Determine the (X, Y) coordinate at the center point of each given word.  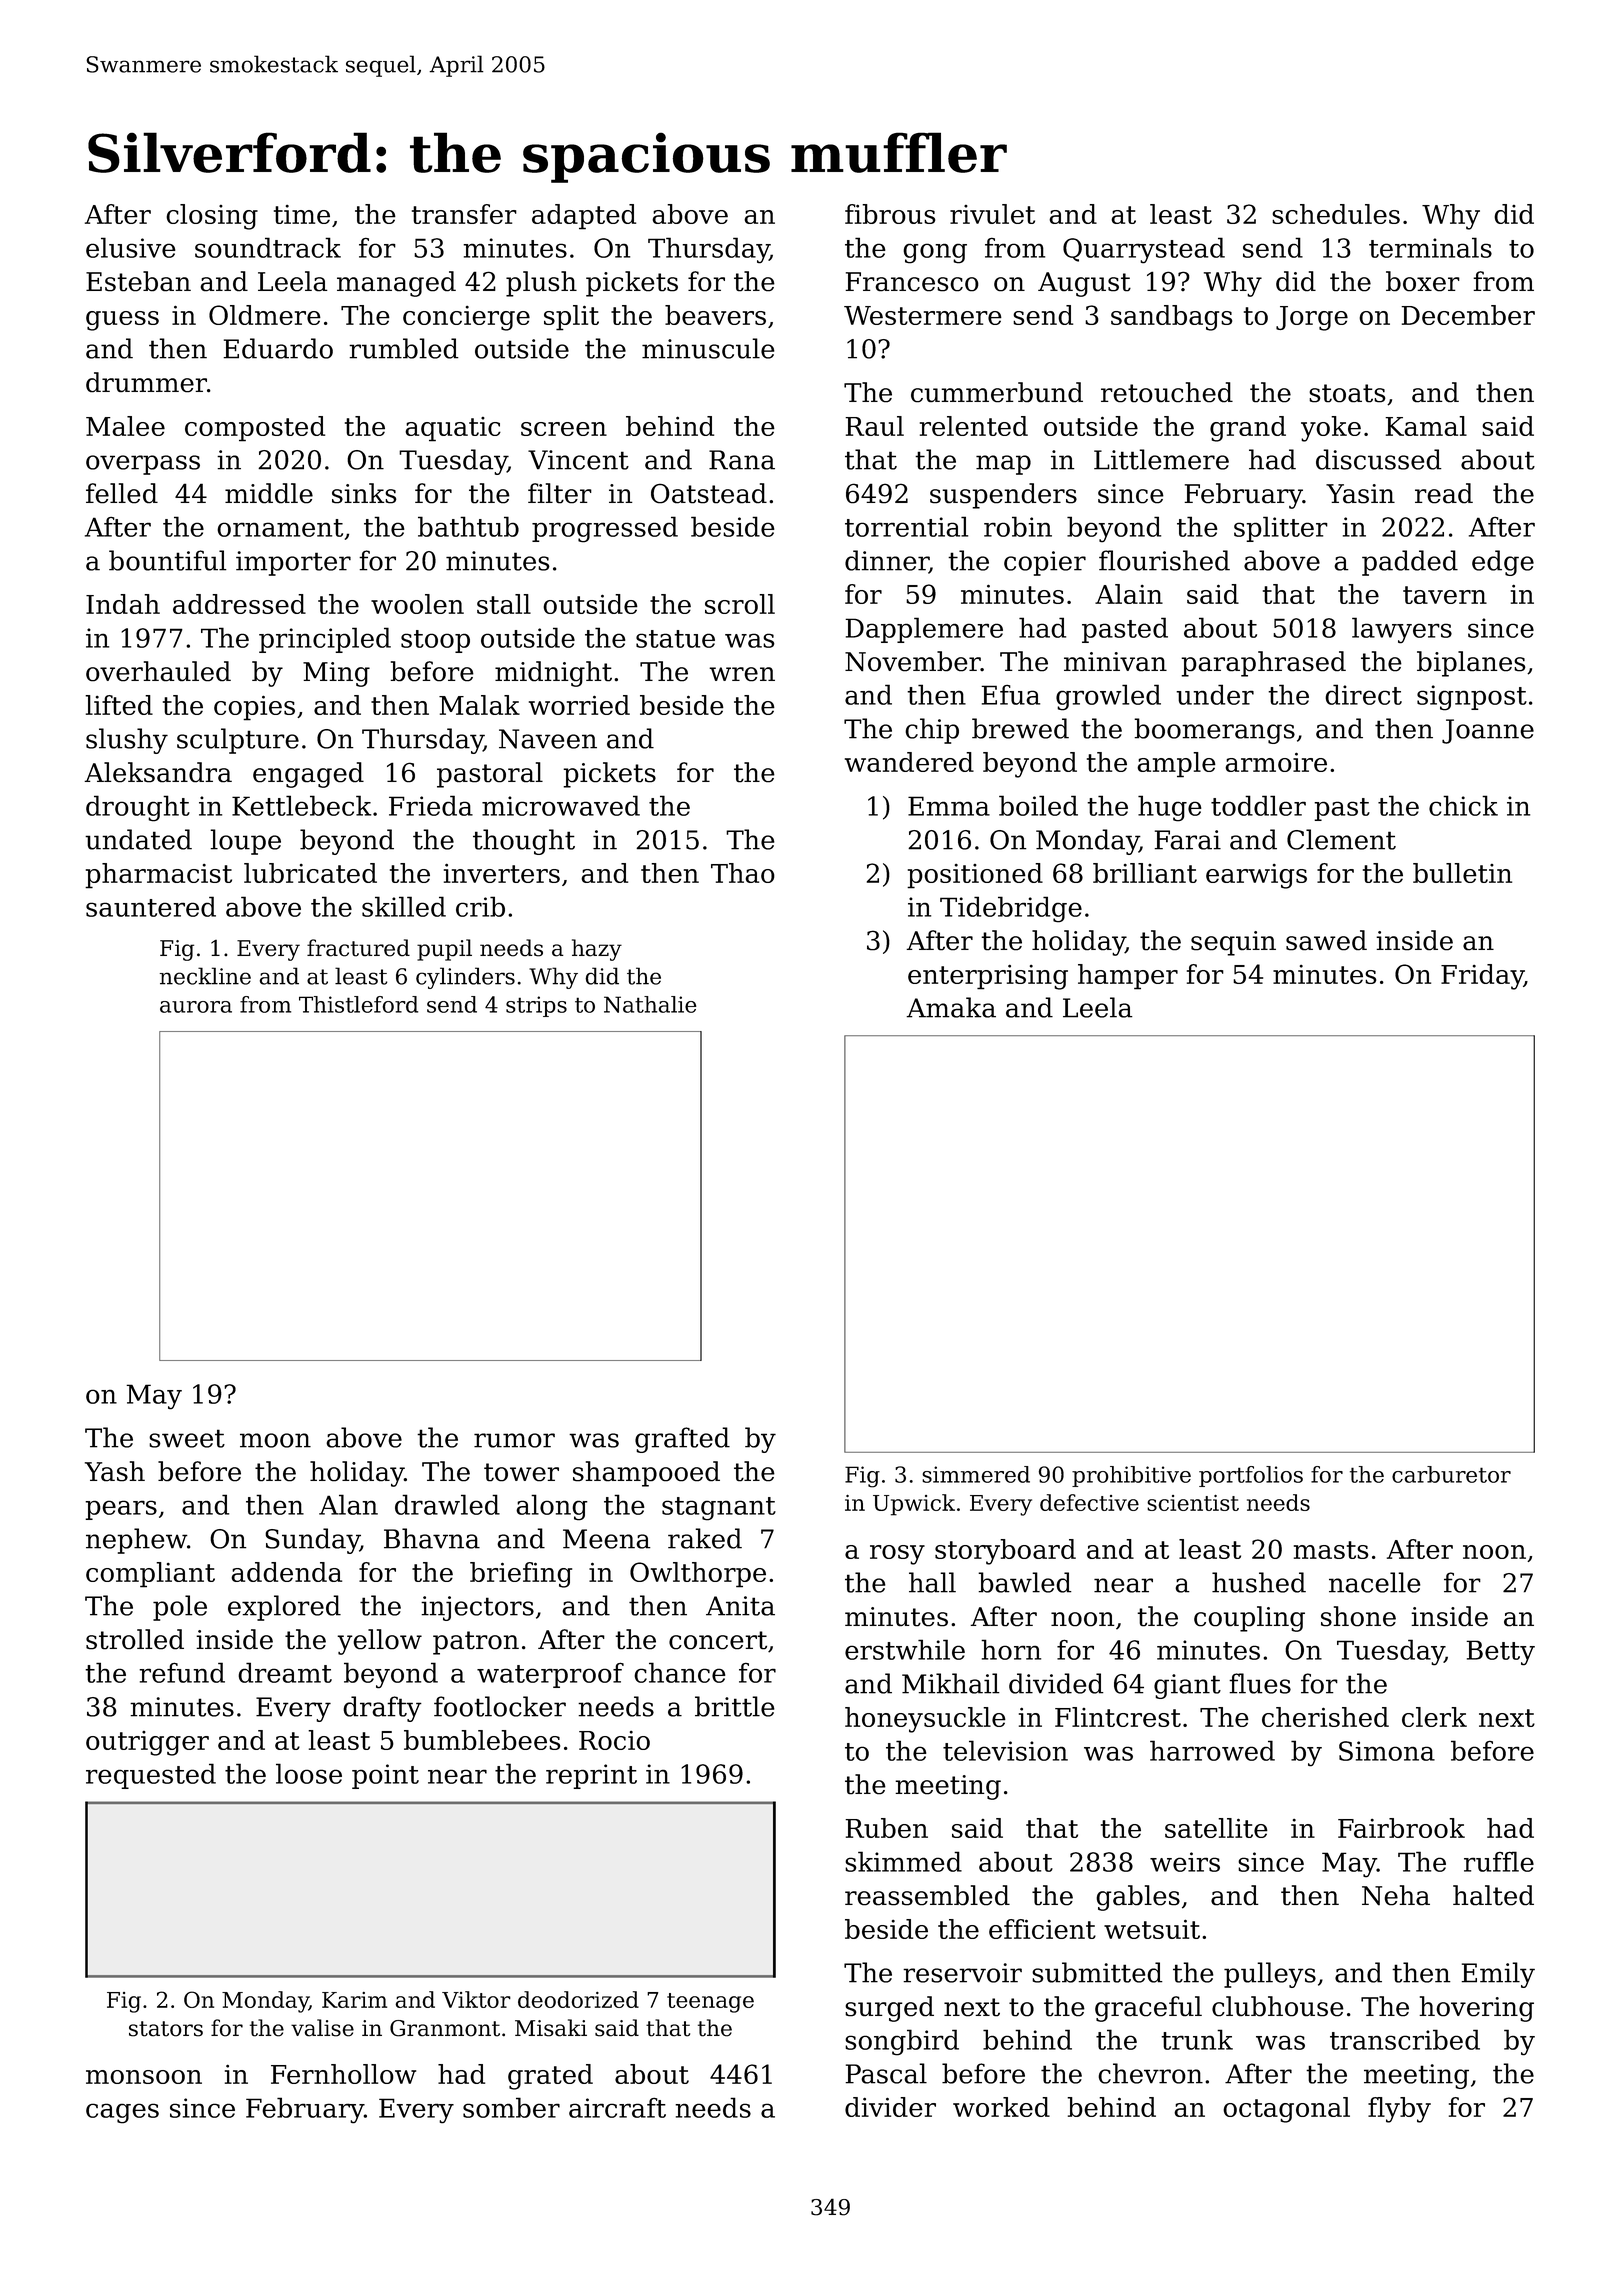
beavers (715, 315)
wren (742, 674)
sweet (187, 1438)
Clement (1341, 839)
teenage (710, 2003)
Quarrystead (1144, 250)
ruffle (1499, 1861)
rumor (514, 1440)
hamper (1128, 977)
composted (255, 429)
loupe (245, 842)
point (385, 1776)
